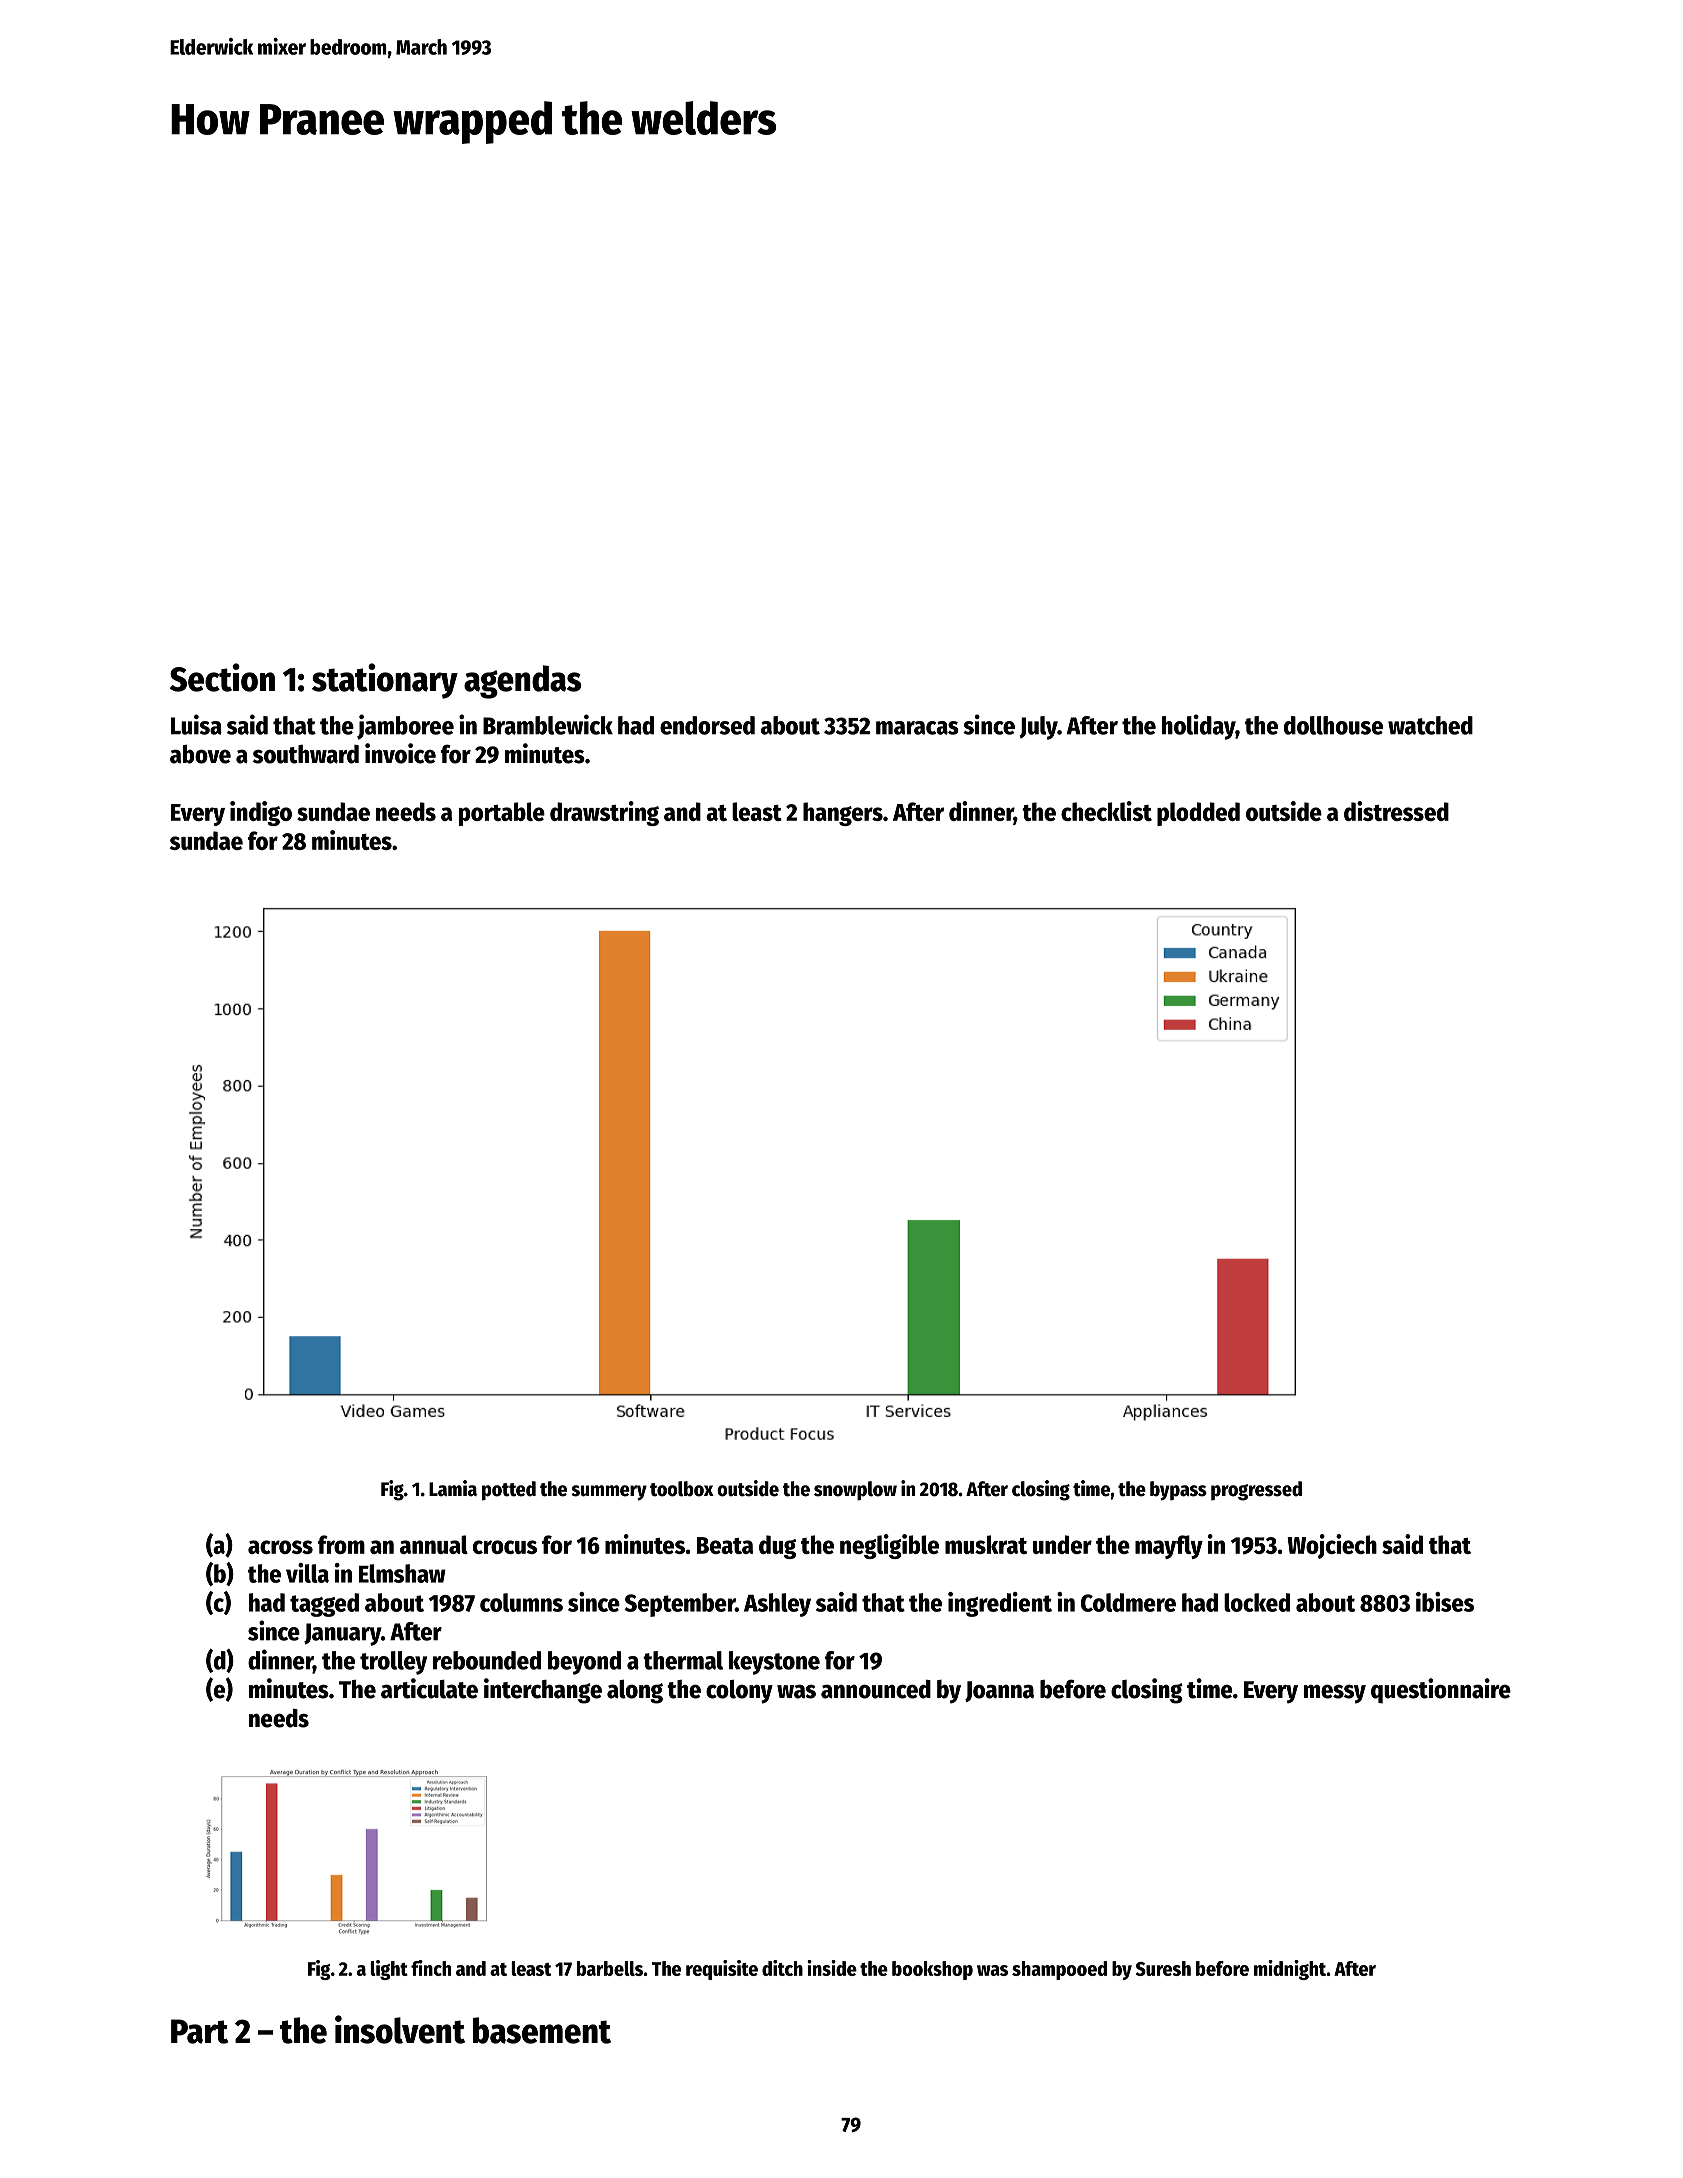  What do you see at coordinates (1332, 1546) in the screenshot?
I see `Wojciech` at bounding box center [1332, 1546].
